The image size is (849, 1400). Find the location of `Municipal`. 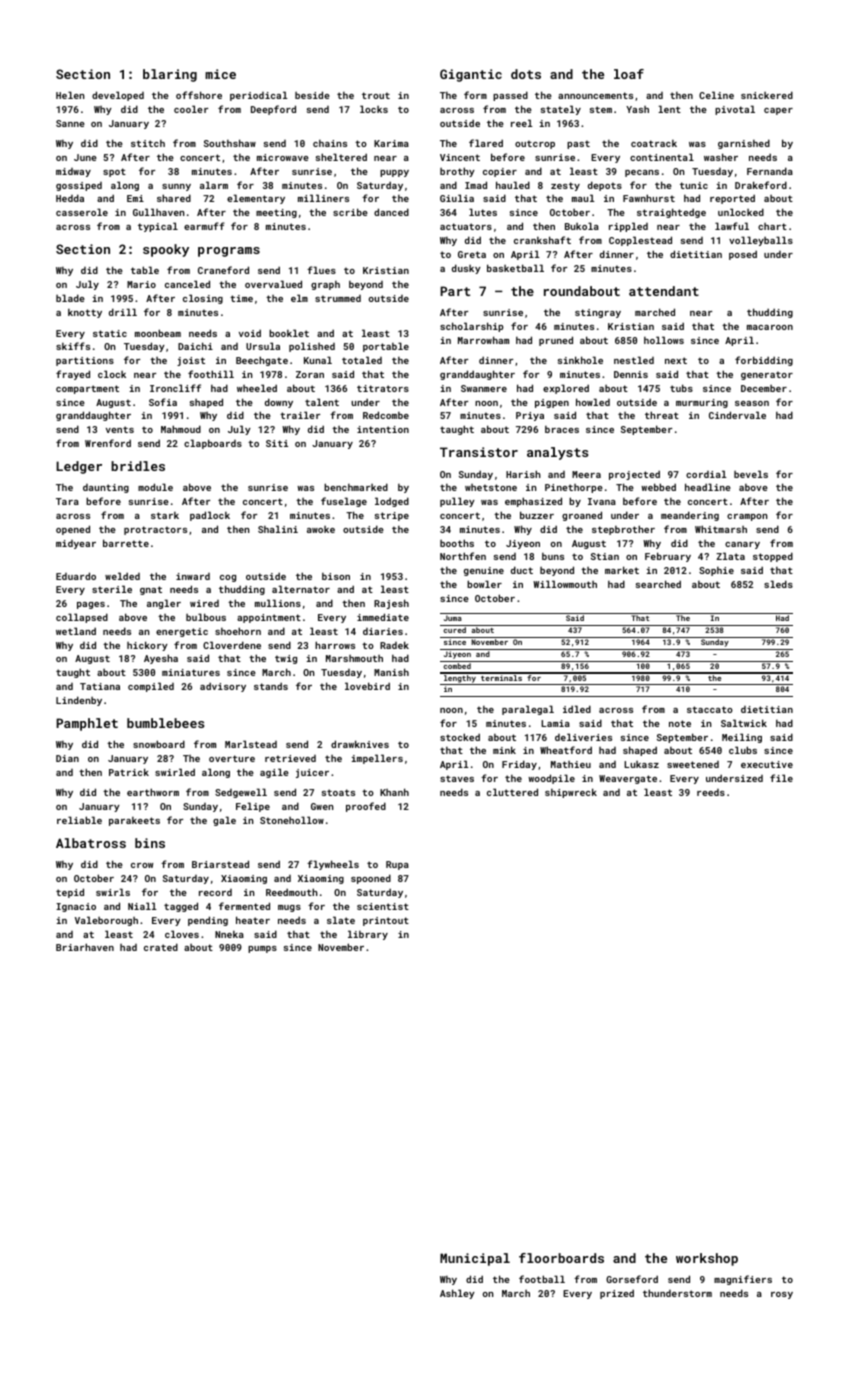

Municipal is located at coordinates (475, 1259).
